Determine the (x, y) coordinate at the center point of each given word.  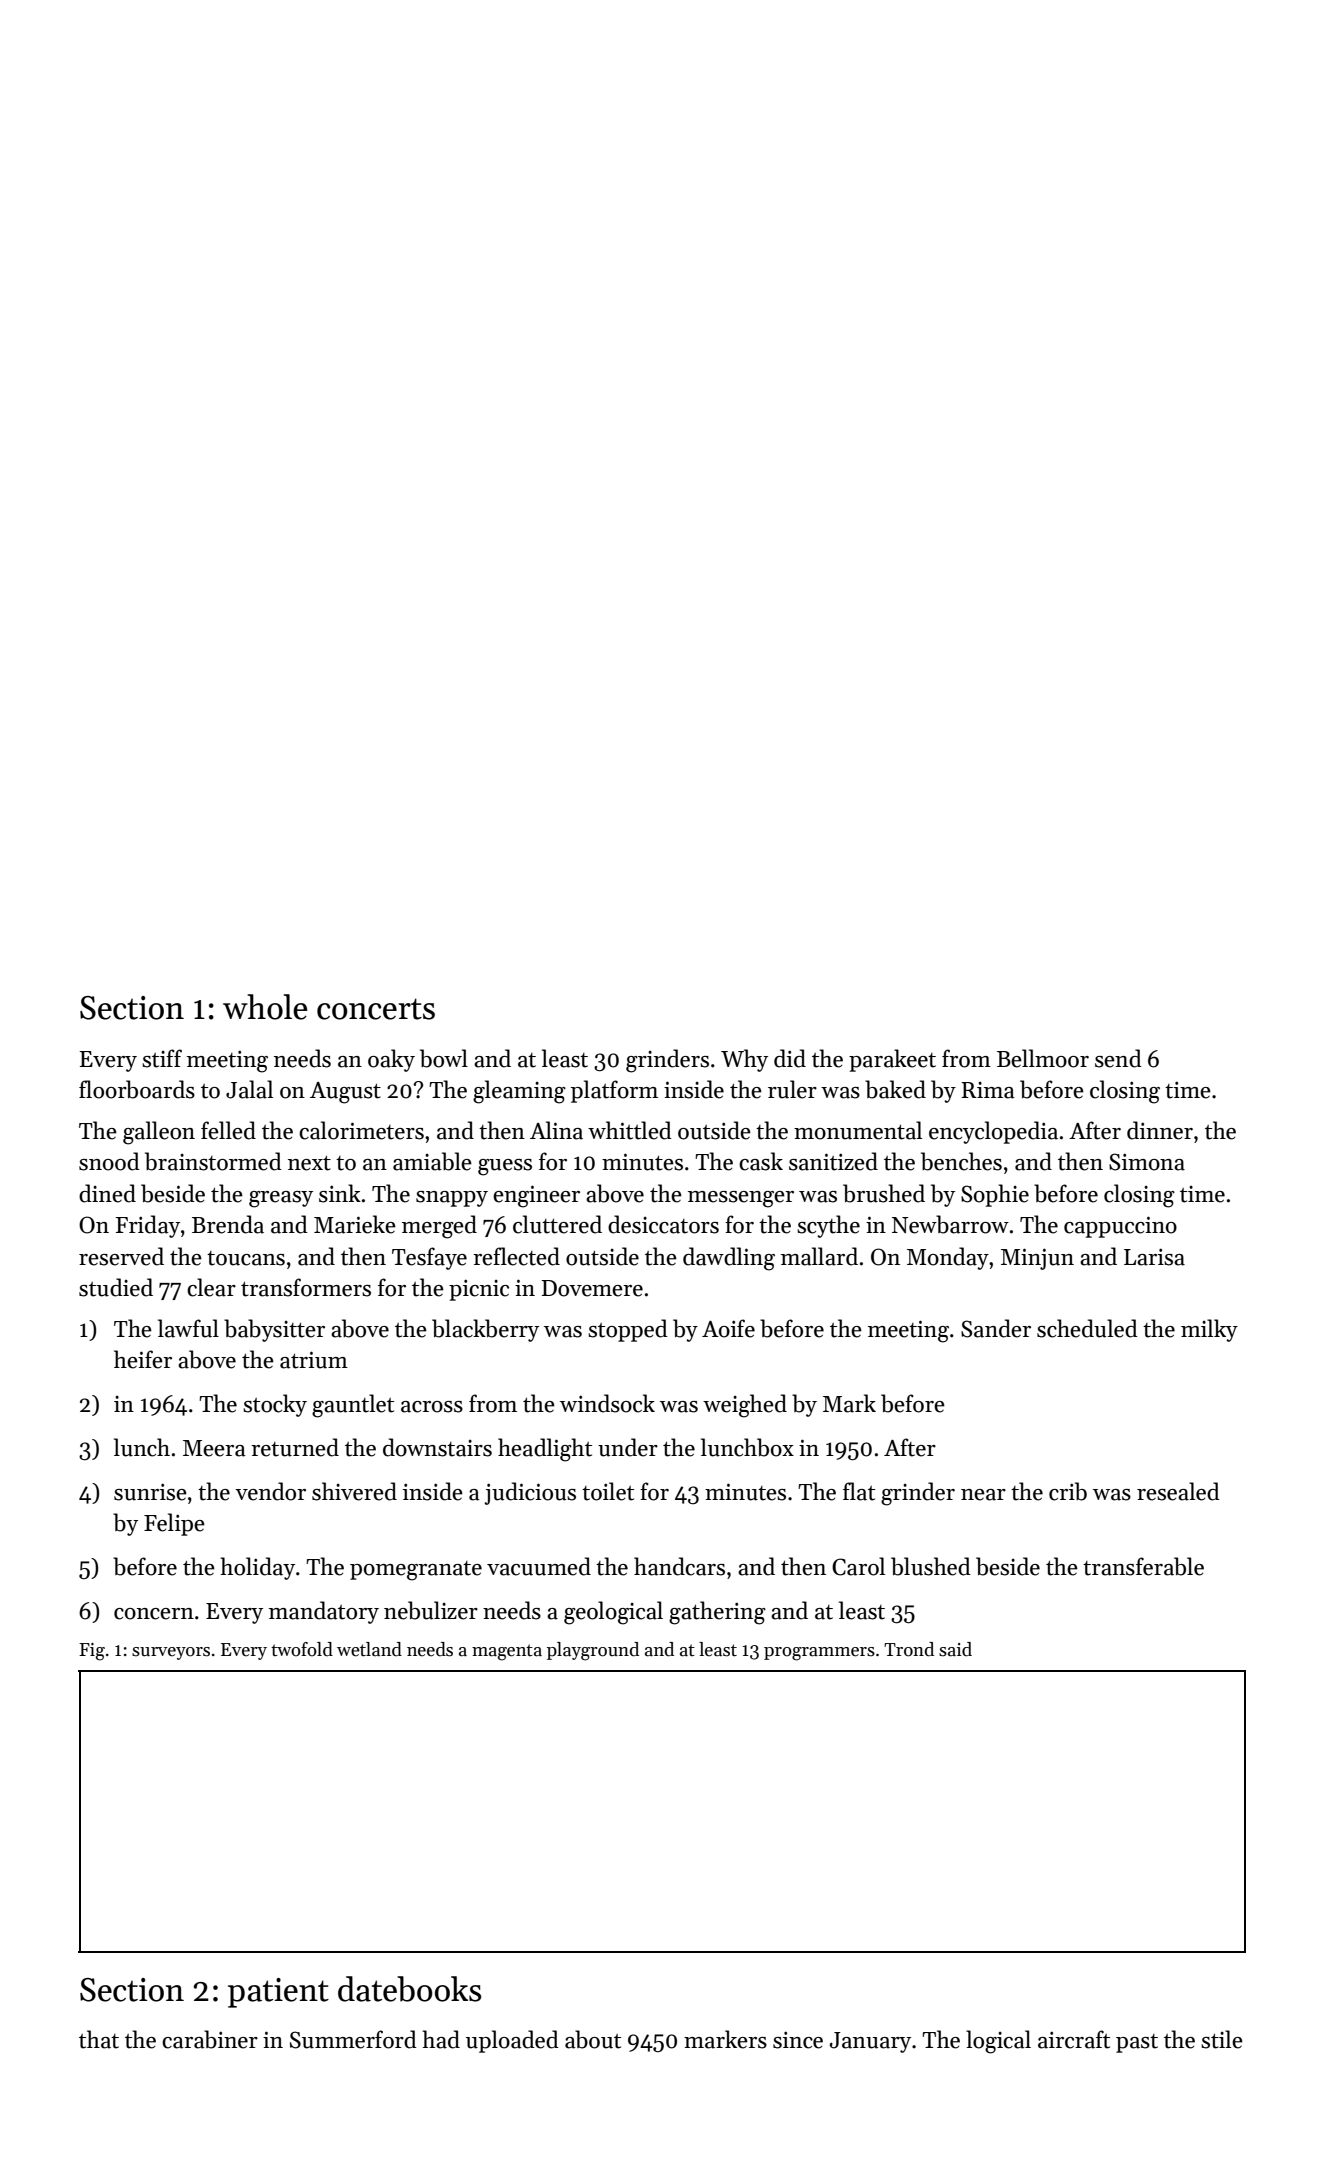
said (955, 1649)
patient (278, 1993)
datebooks (409, 1989)
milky (1209, 1330)
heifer (143, 1359)
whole (265, 1007)
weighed (745, 1406)
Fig (92, 1652)
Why (744, 1060)
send (1118, 1058)
